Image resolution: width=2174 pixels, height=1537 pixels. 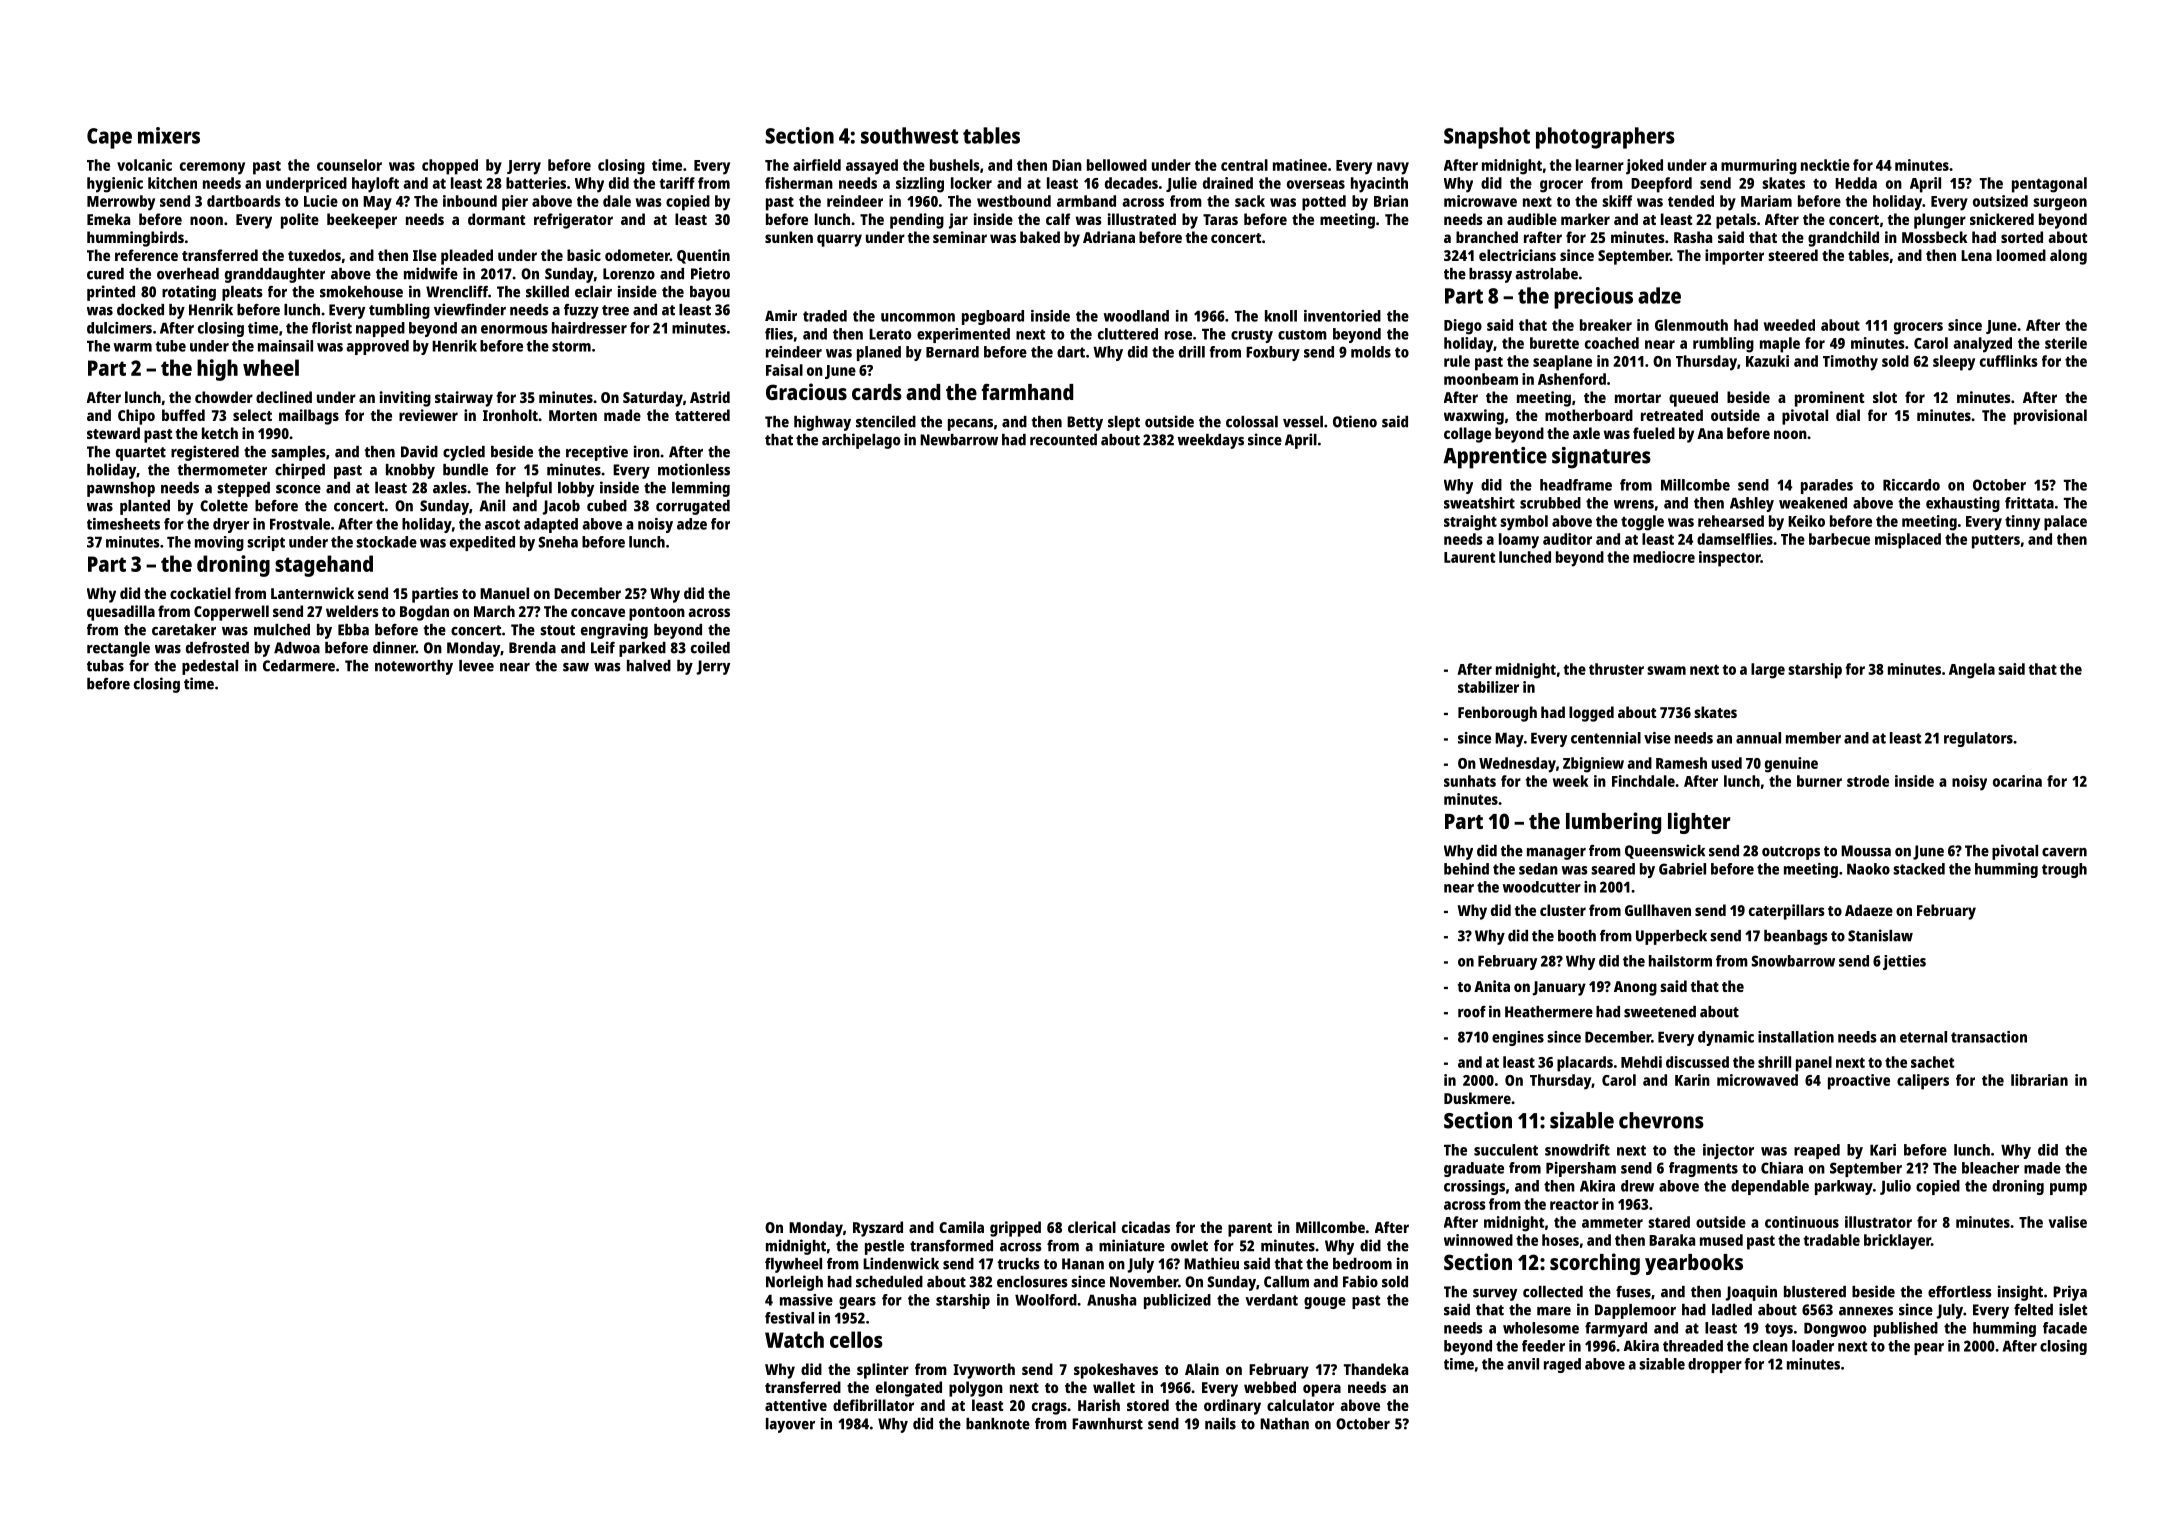 What do you see at coordinates (993, 317) in the image?
I see `pegboard` at bounding box center [993, 317].
